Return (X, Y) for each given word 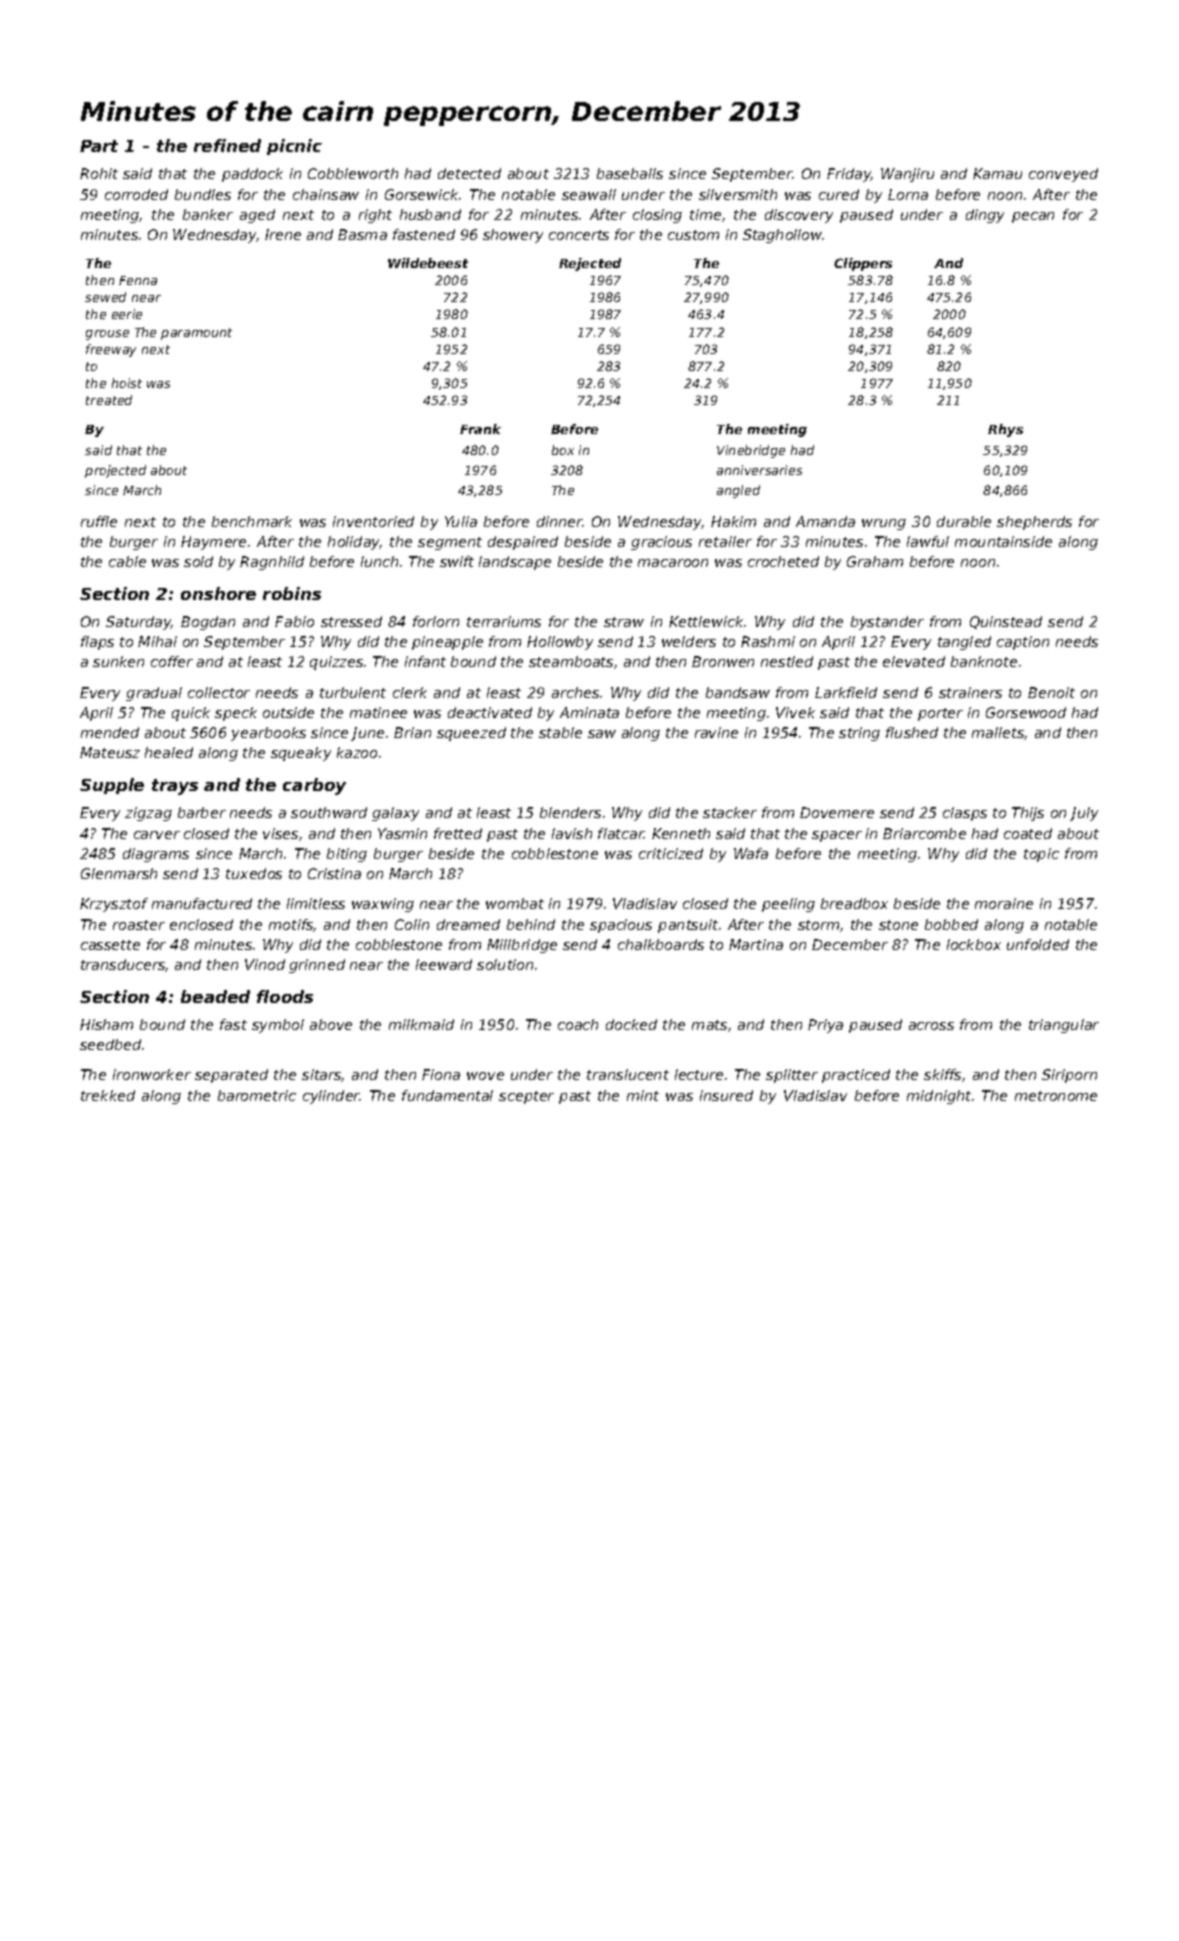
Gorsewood (1026, 712)
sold (198, 561)
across (931, 1026)
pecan (1033, 217)
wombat (515, 903)
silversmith (738, 194)
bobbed (951, 924)
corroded (136, 194)
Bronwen (723, 661)
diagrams (156, 855)
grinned (317, 966)
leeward (444, 964)
